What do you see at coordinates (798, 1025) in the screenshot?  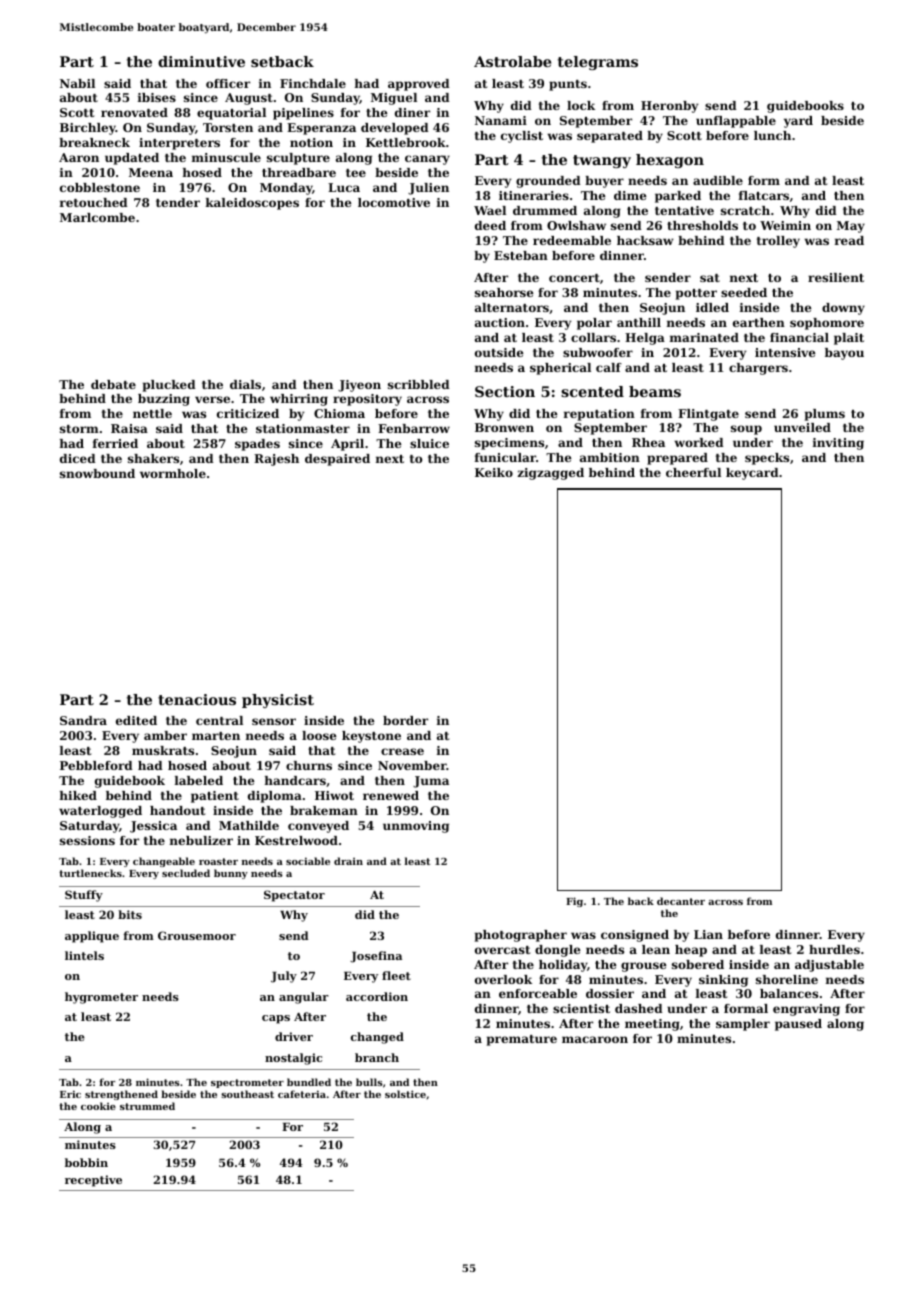 I see `paused` at bounding box center [798, 1025].
